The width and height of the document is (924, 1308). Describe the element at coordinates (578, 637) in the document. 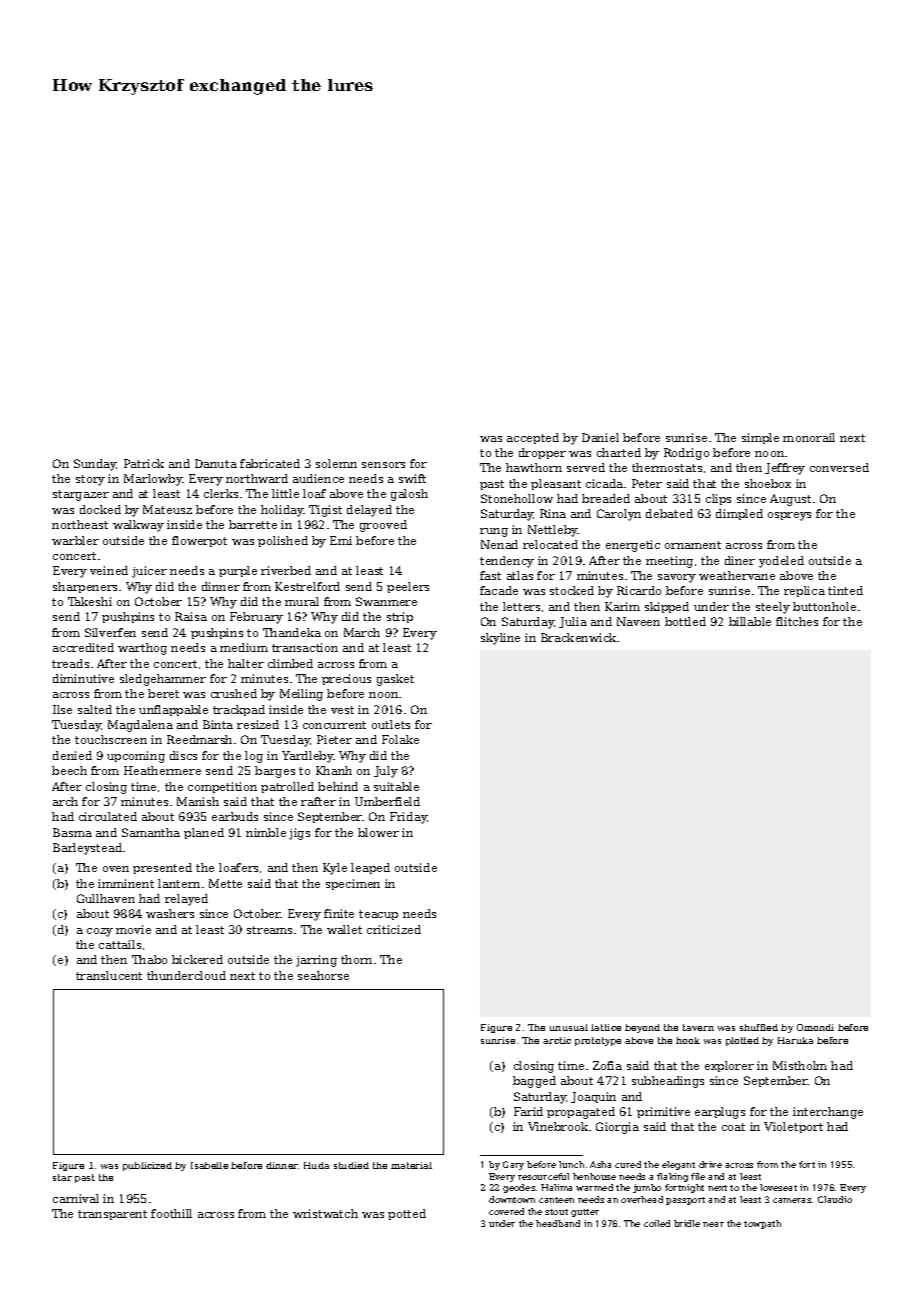

I see `Brackenwick` at that location.
